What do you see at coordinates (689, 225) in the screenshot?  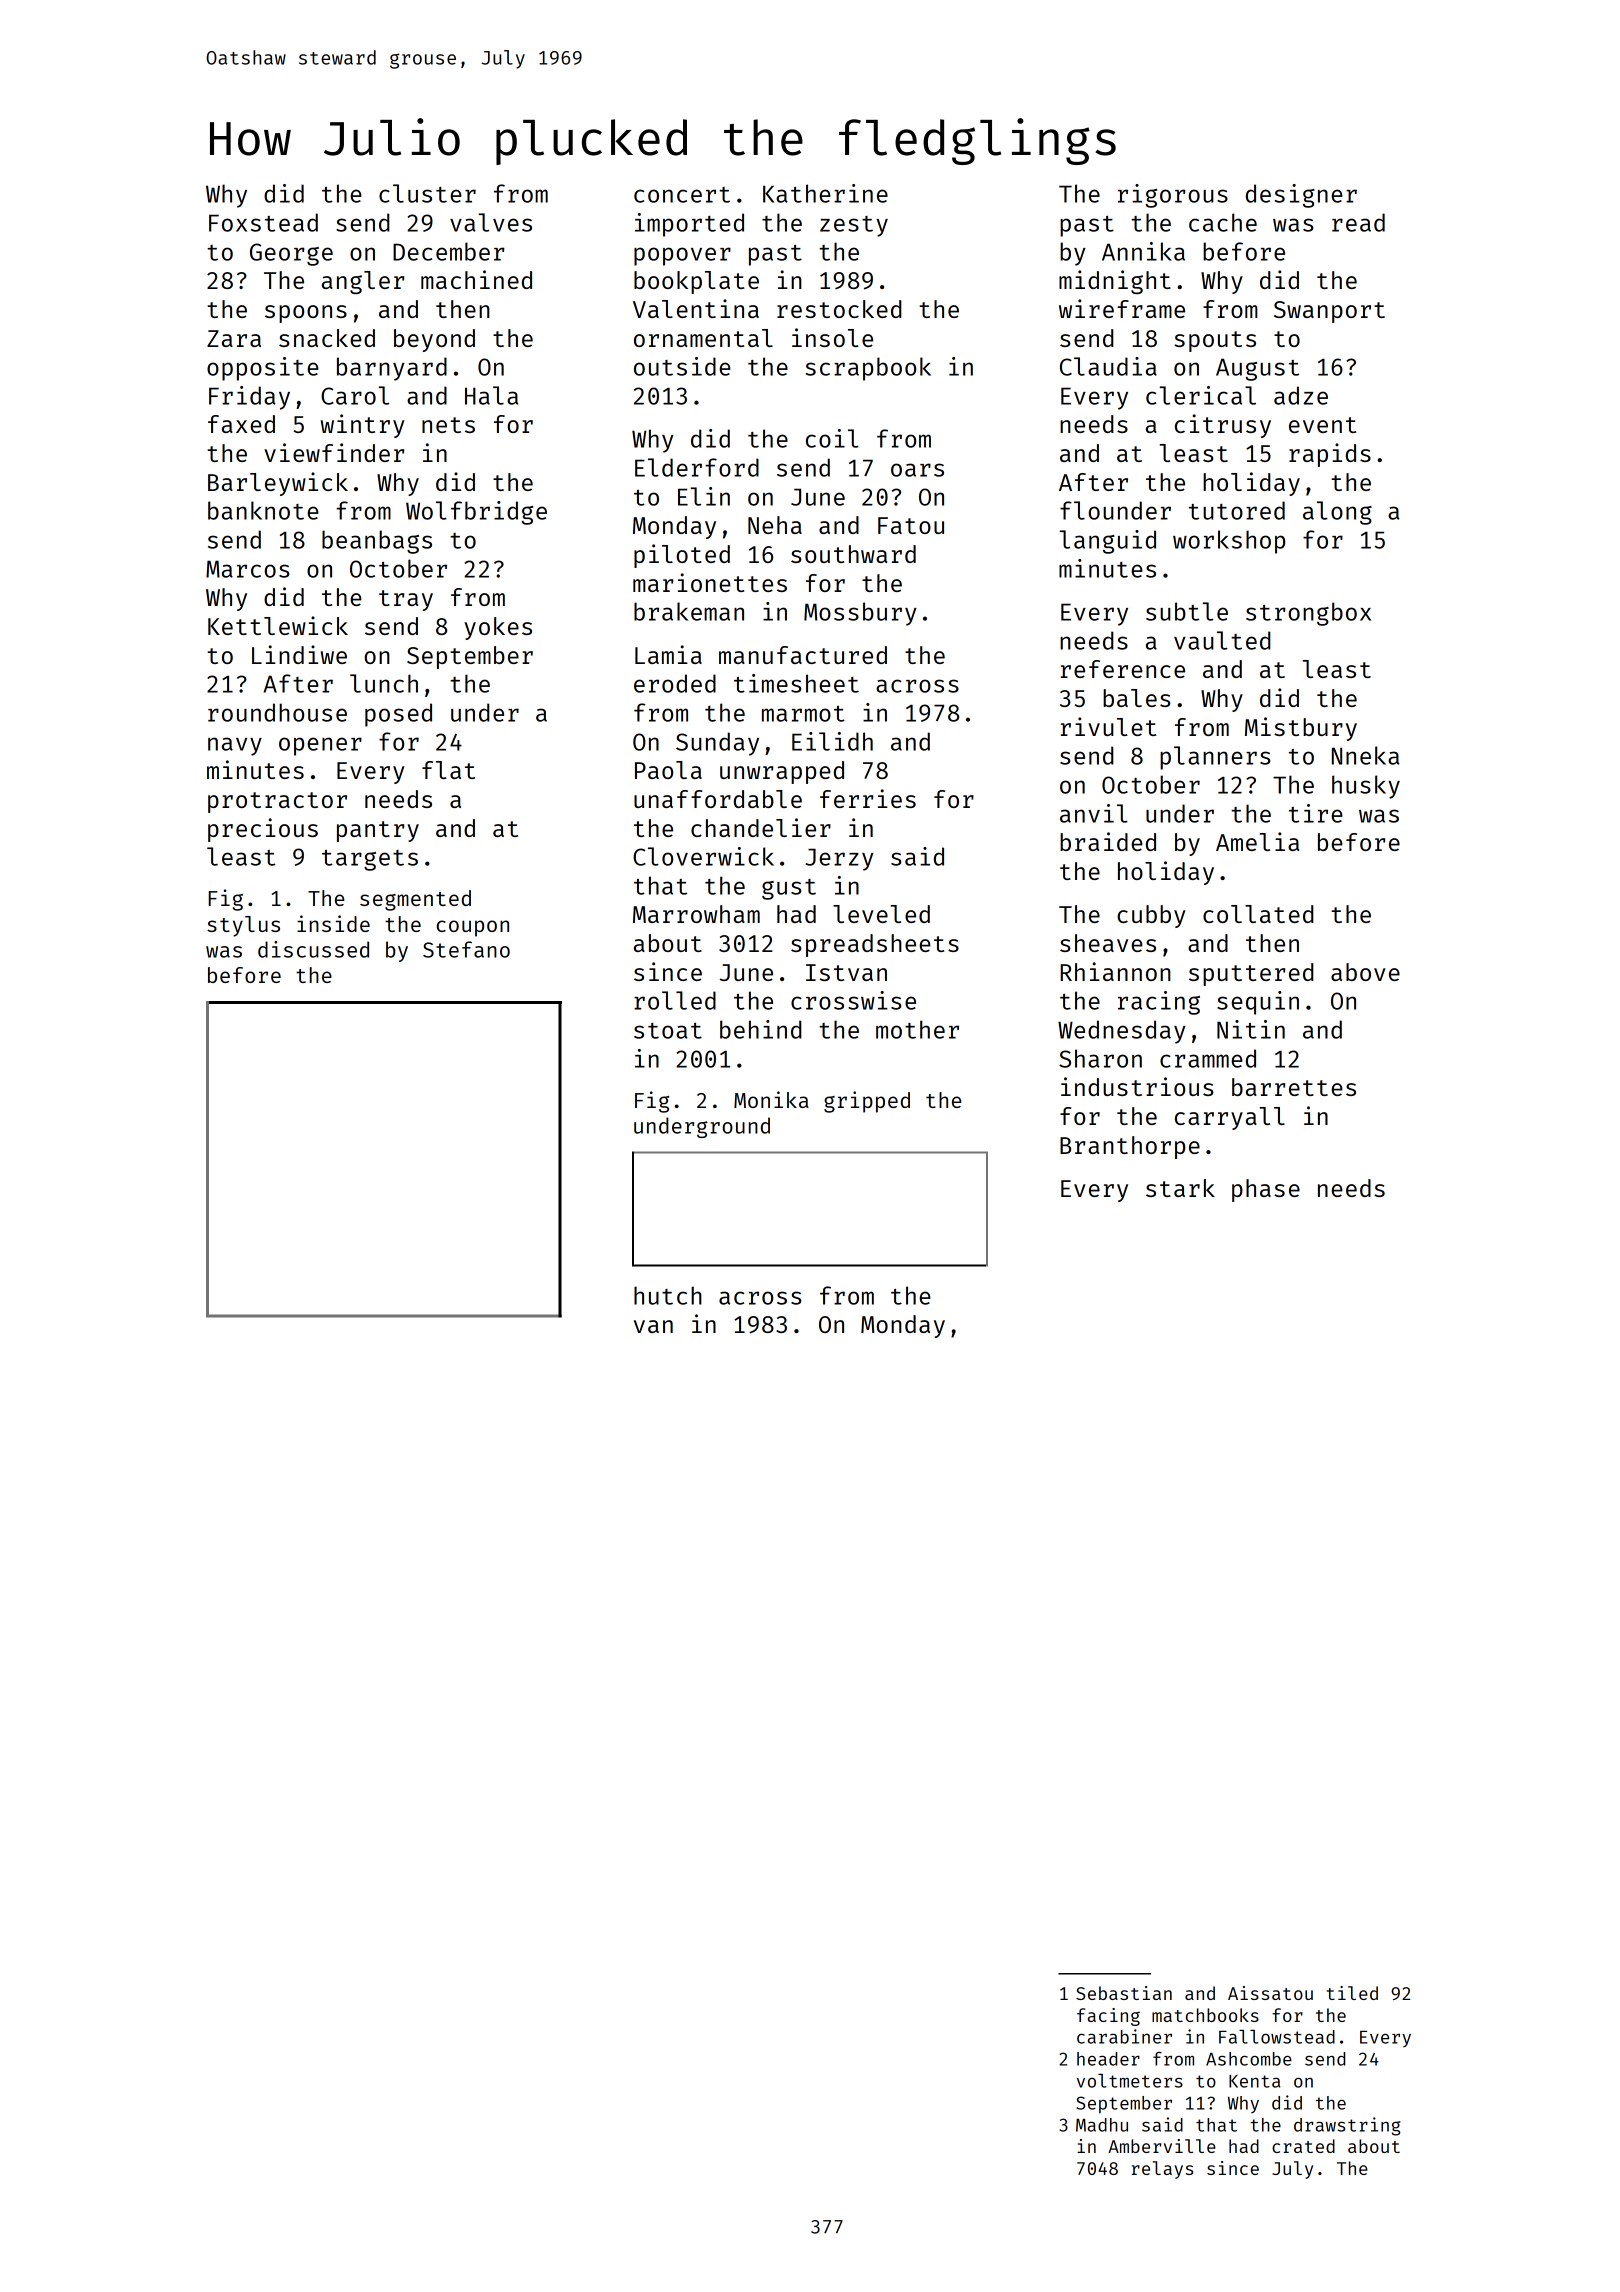 I see `imported` at bounding box center [689, 225].
